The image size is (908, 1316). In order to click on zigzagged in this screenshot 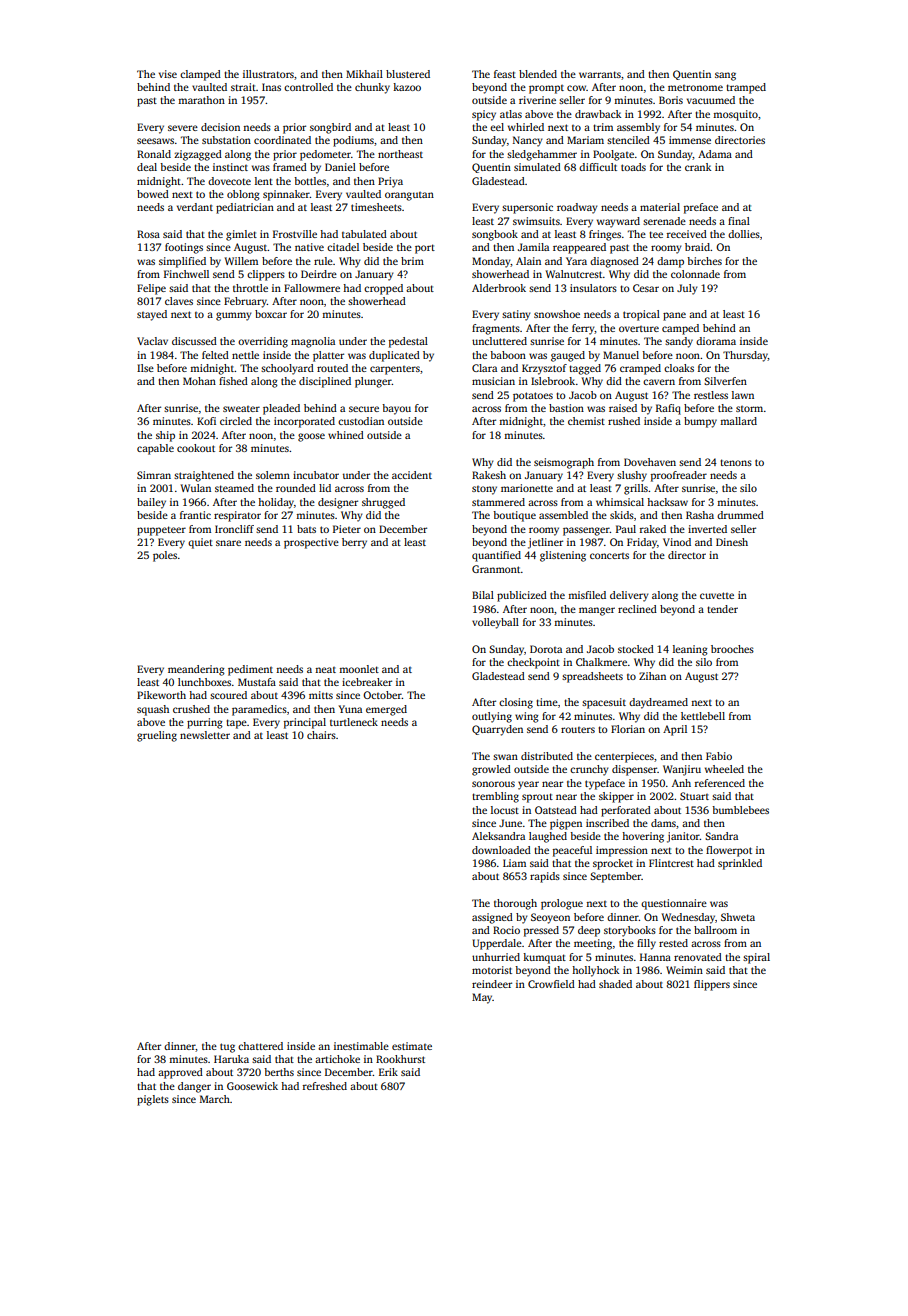, I will do `click(198, 155)`.
